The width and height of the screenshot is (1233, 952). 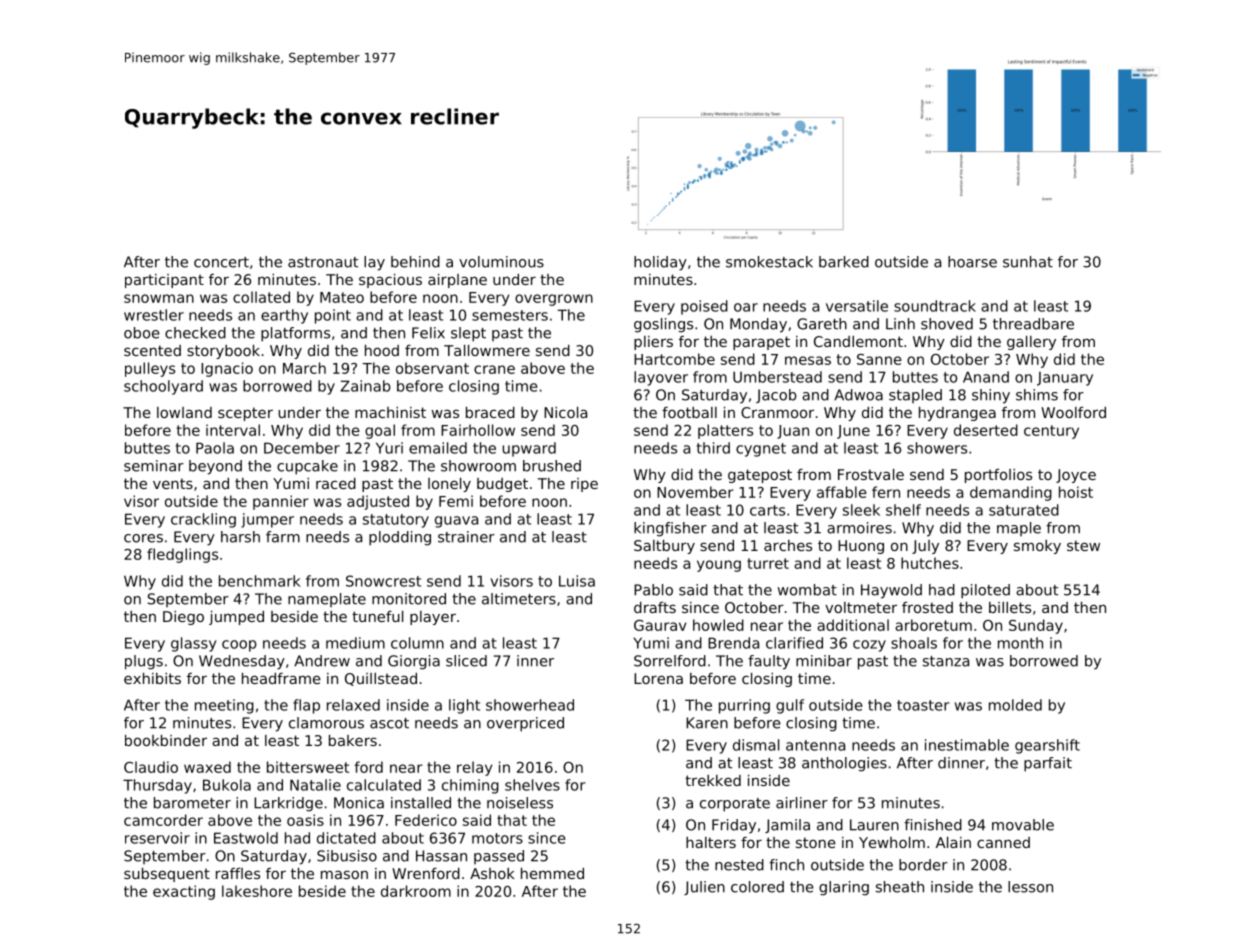 I want to click on machinist, so click(x=390, y=412).
